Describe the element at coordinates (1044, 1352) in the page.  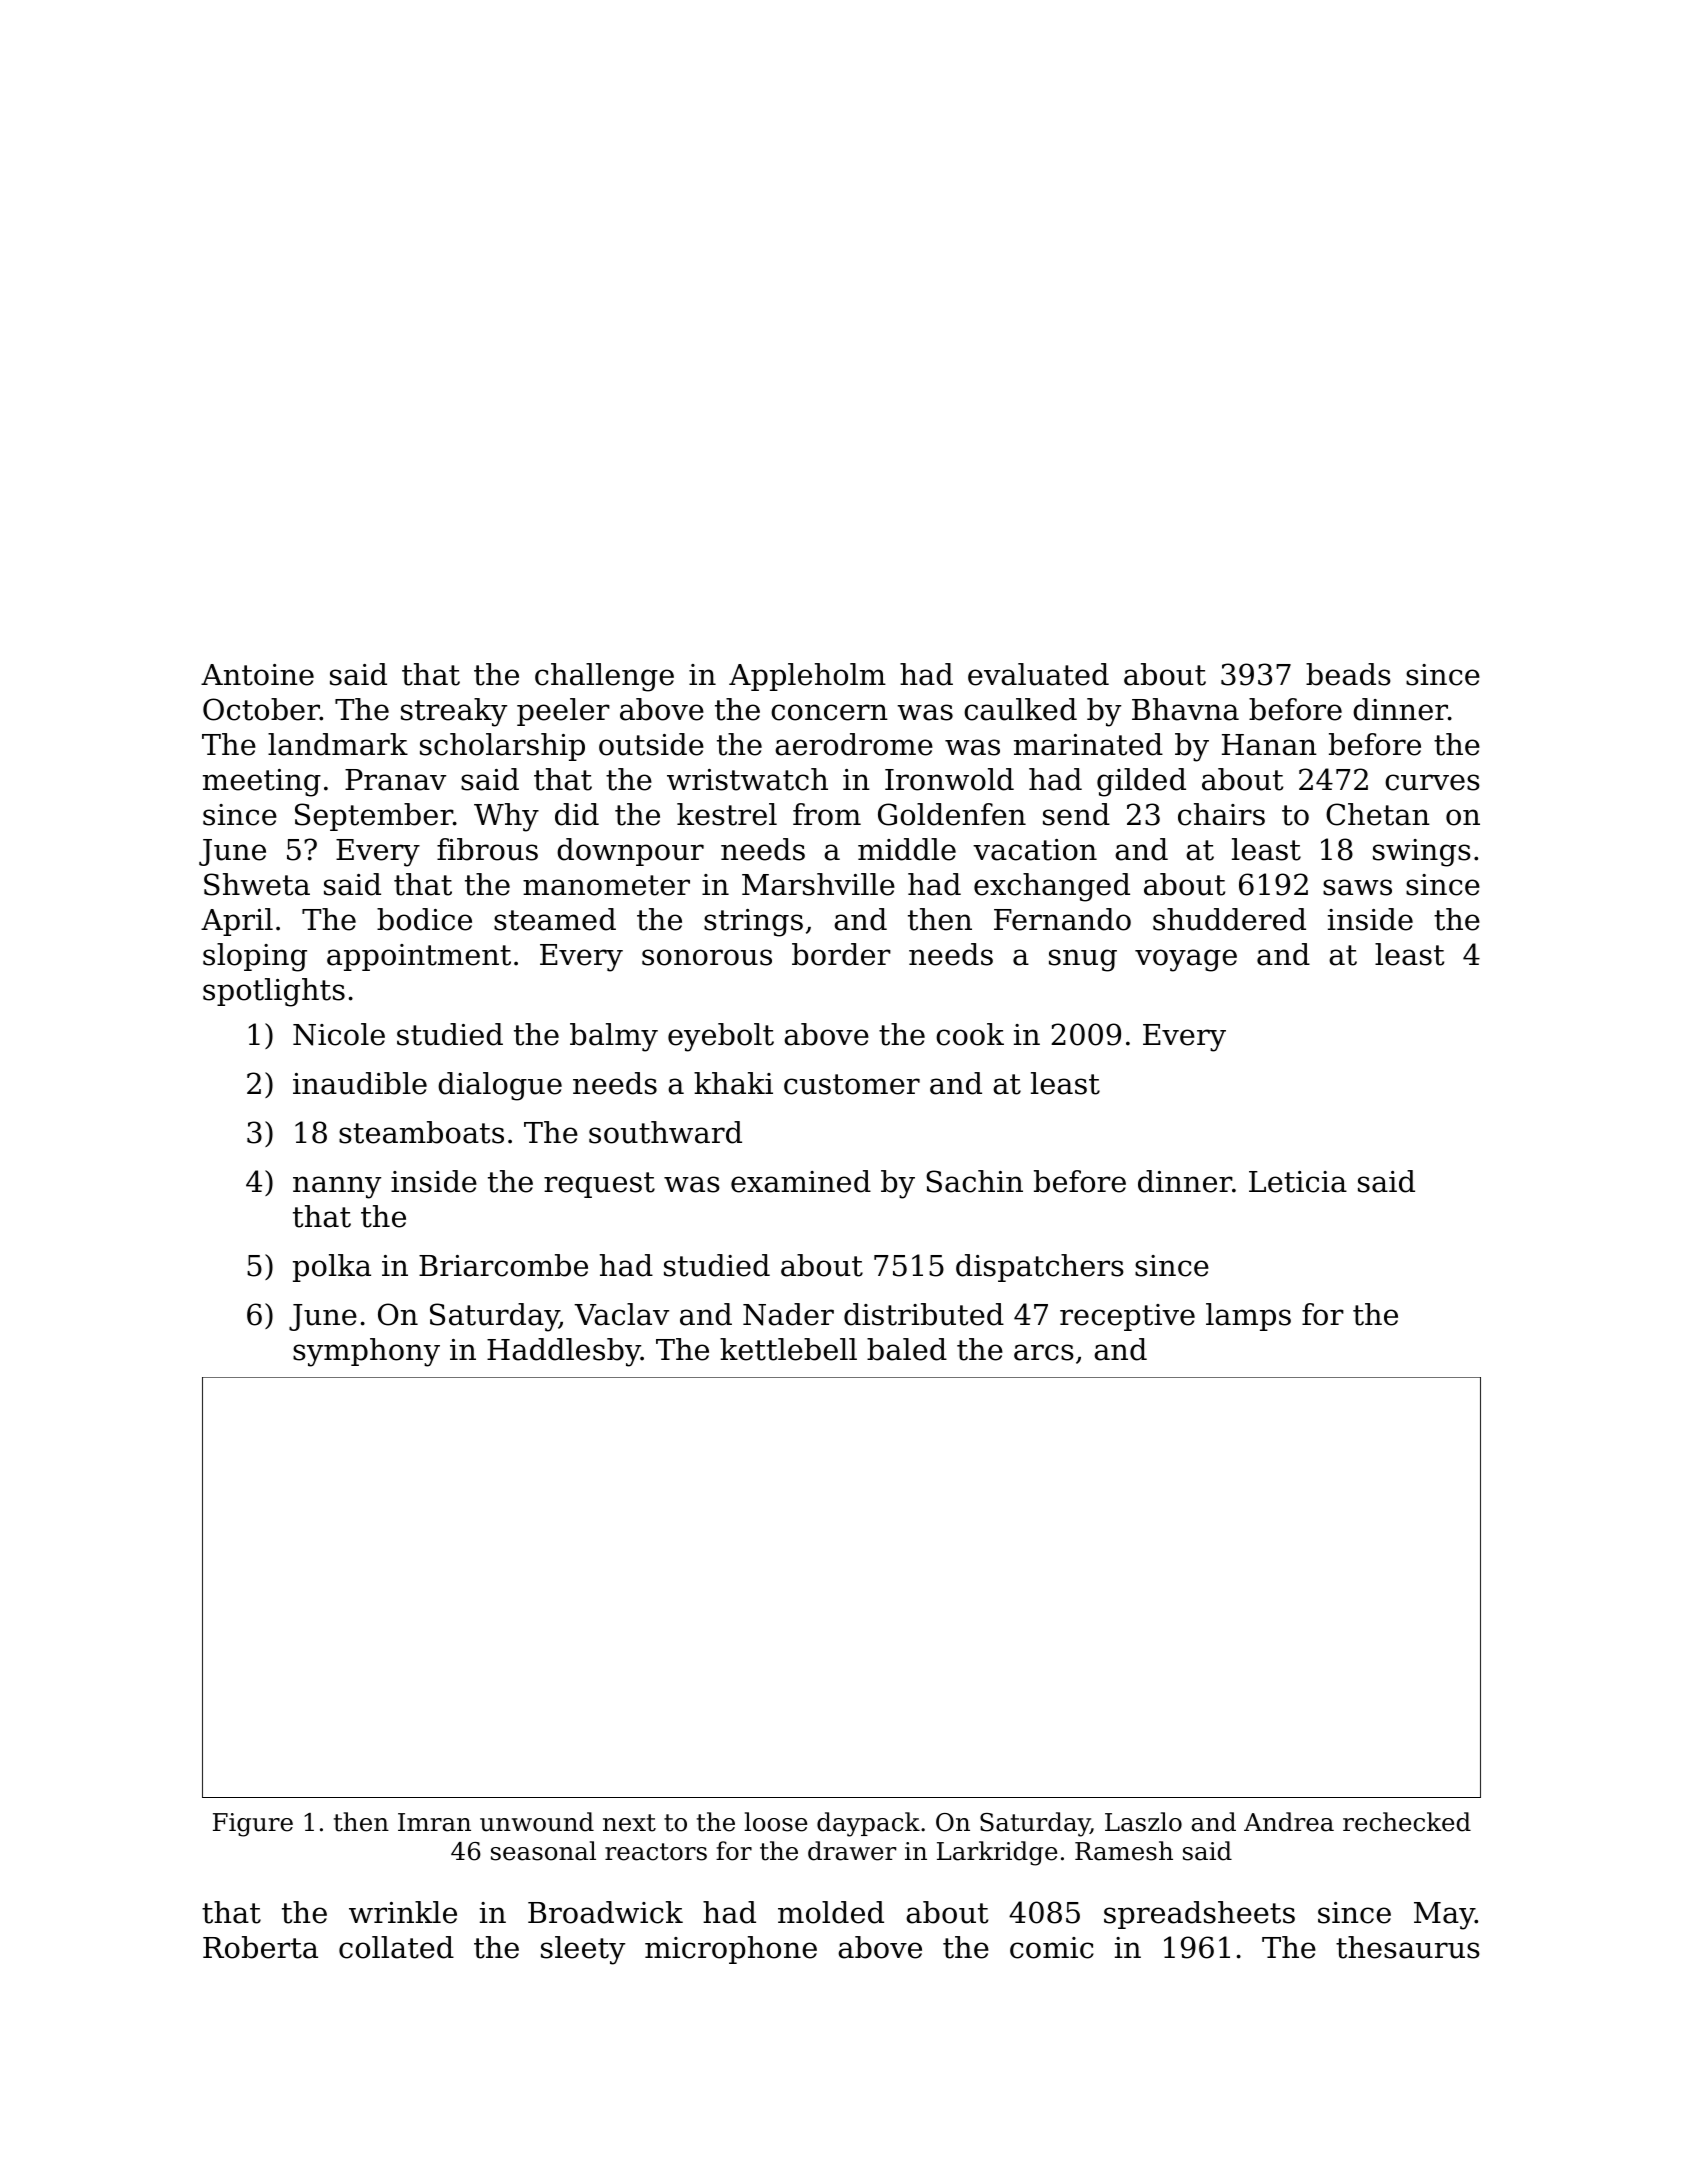
I see `arcs` at that location.
